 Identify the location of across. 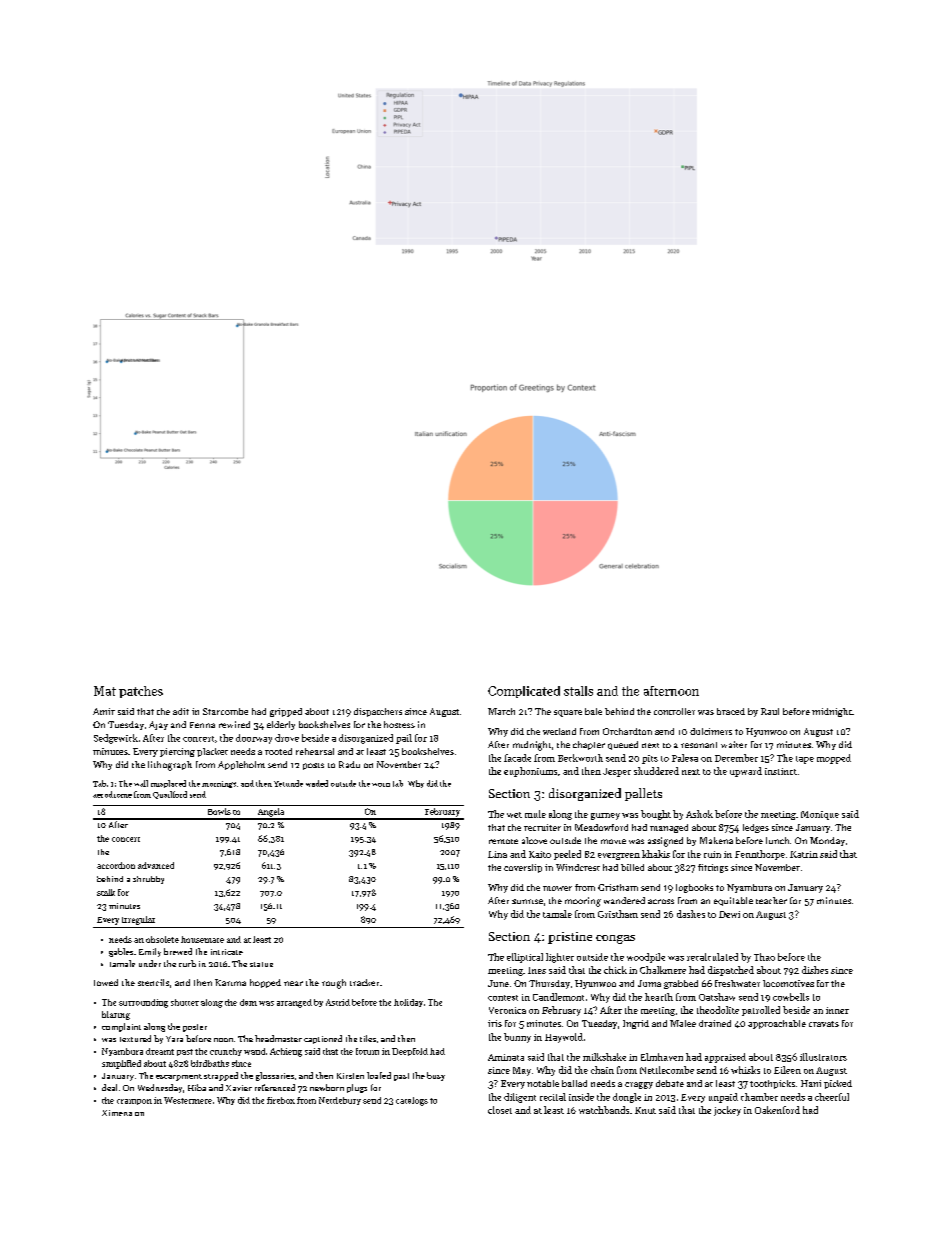
(661, 901).
